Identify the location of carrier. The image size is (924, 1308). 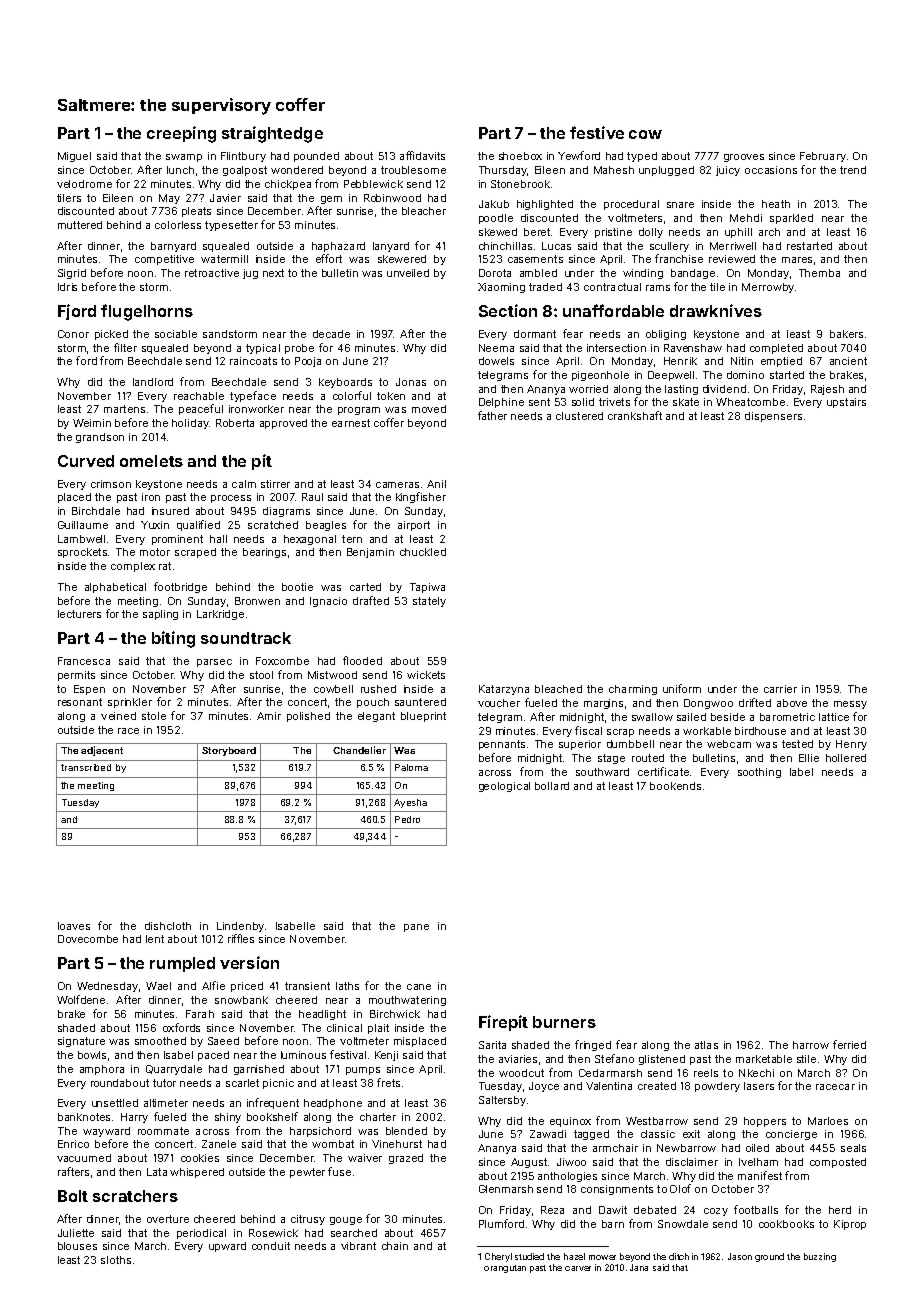
(780, 689).
